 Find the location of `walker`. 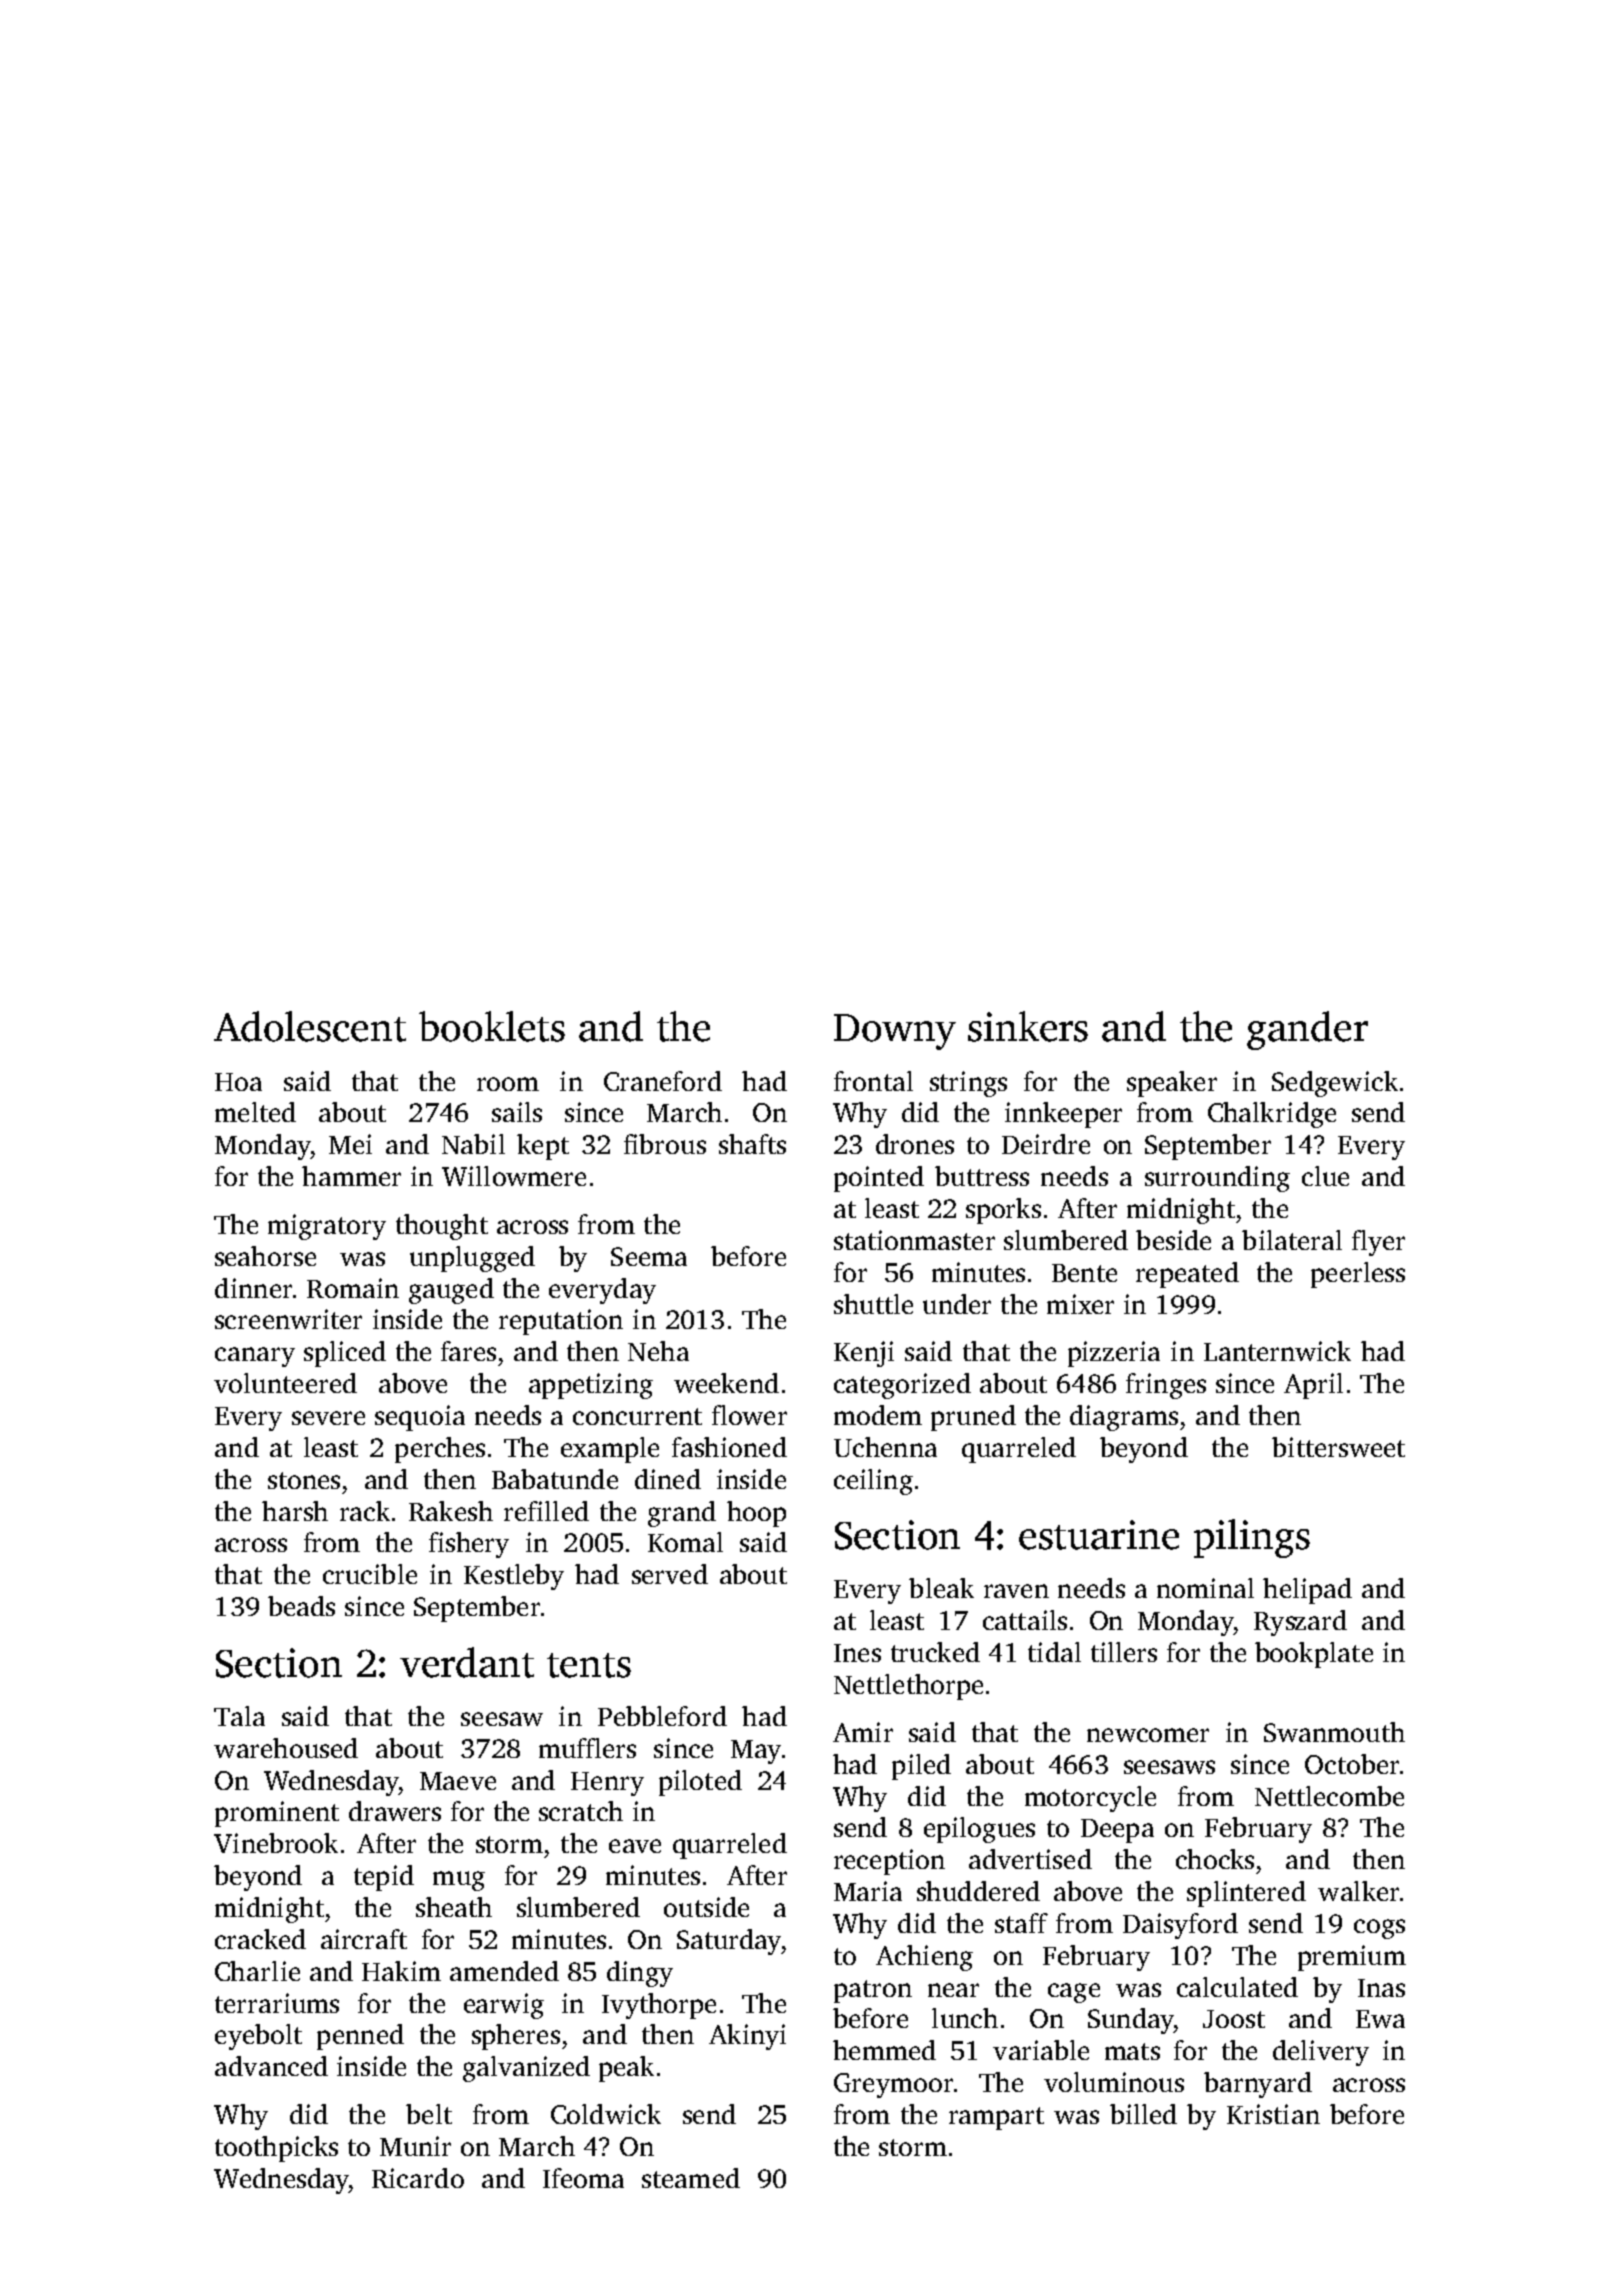

walker is located at coordinates (1358, 1891).
